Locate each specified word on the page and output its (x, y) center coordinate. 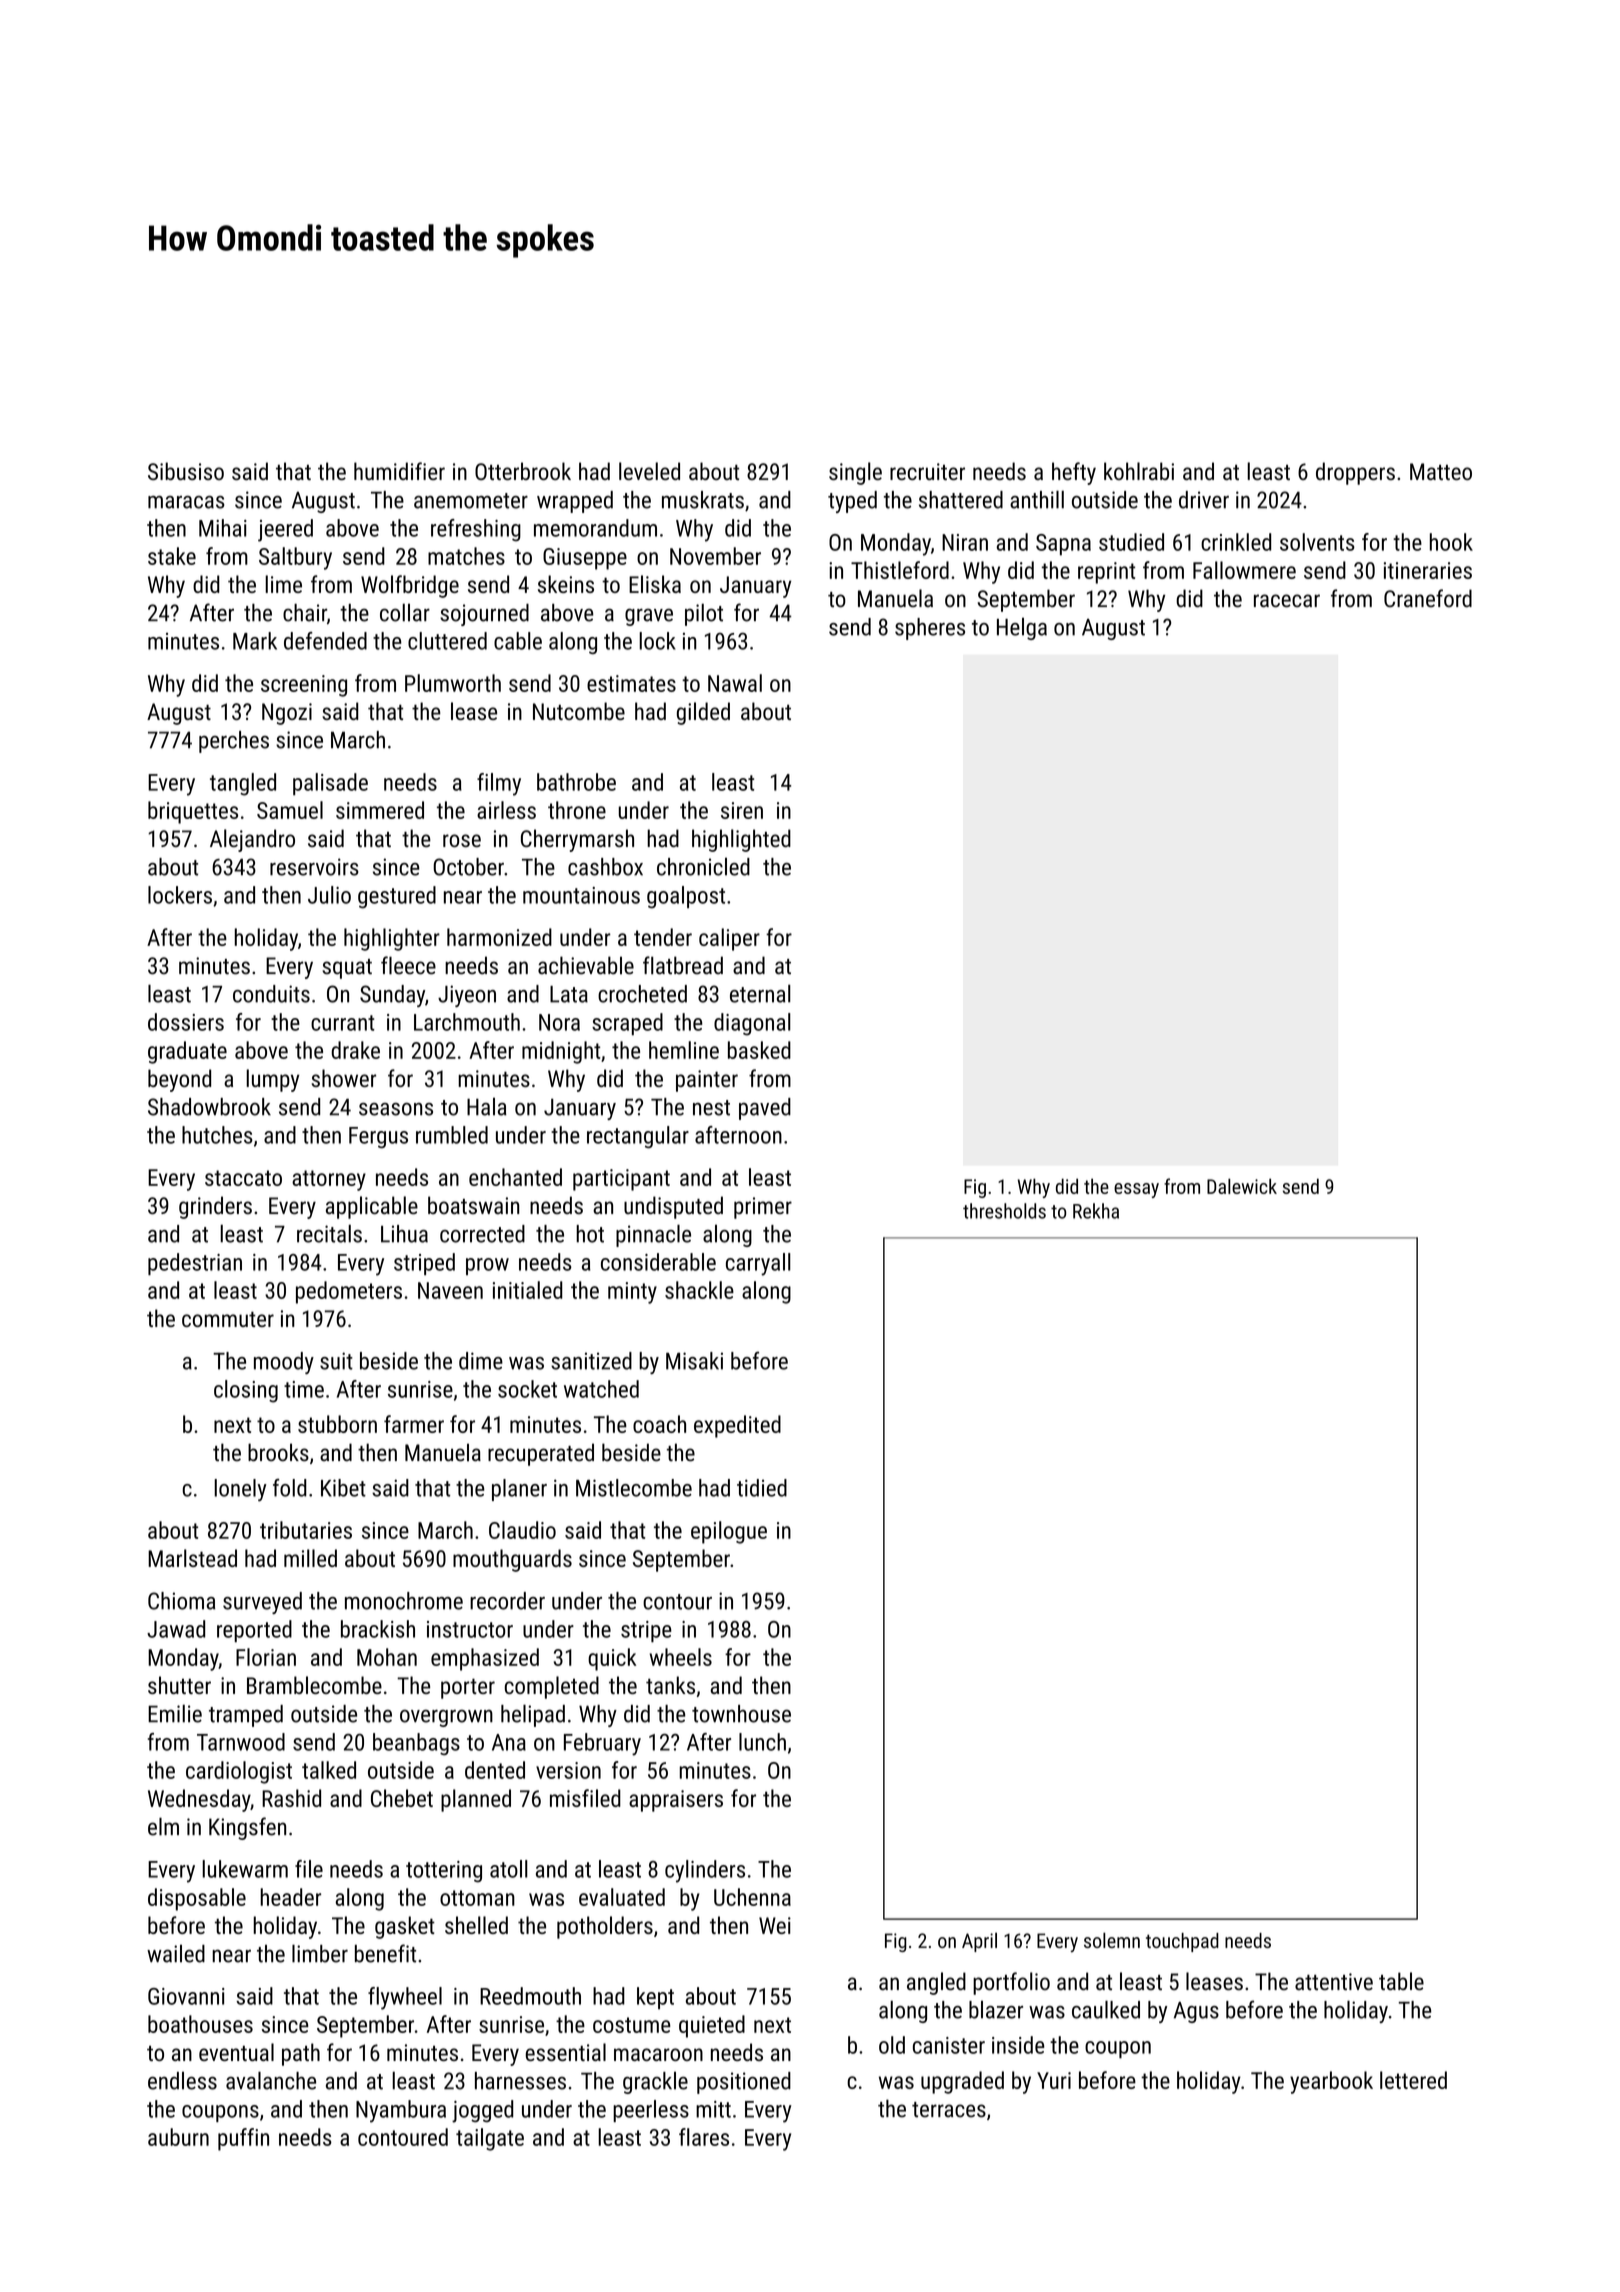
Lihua (404, 1234)
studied (1131, 542)
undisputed (673, 1207)
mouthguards (512, 1560)
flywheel (405, 1998)
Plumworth (453, 683)
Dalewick (1242, 1186)
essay (1136, 1190)
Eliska (655, 584)
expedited (737, 1426)
